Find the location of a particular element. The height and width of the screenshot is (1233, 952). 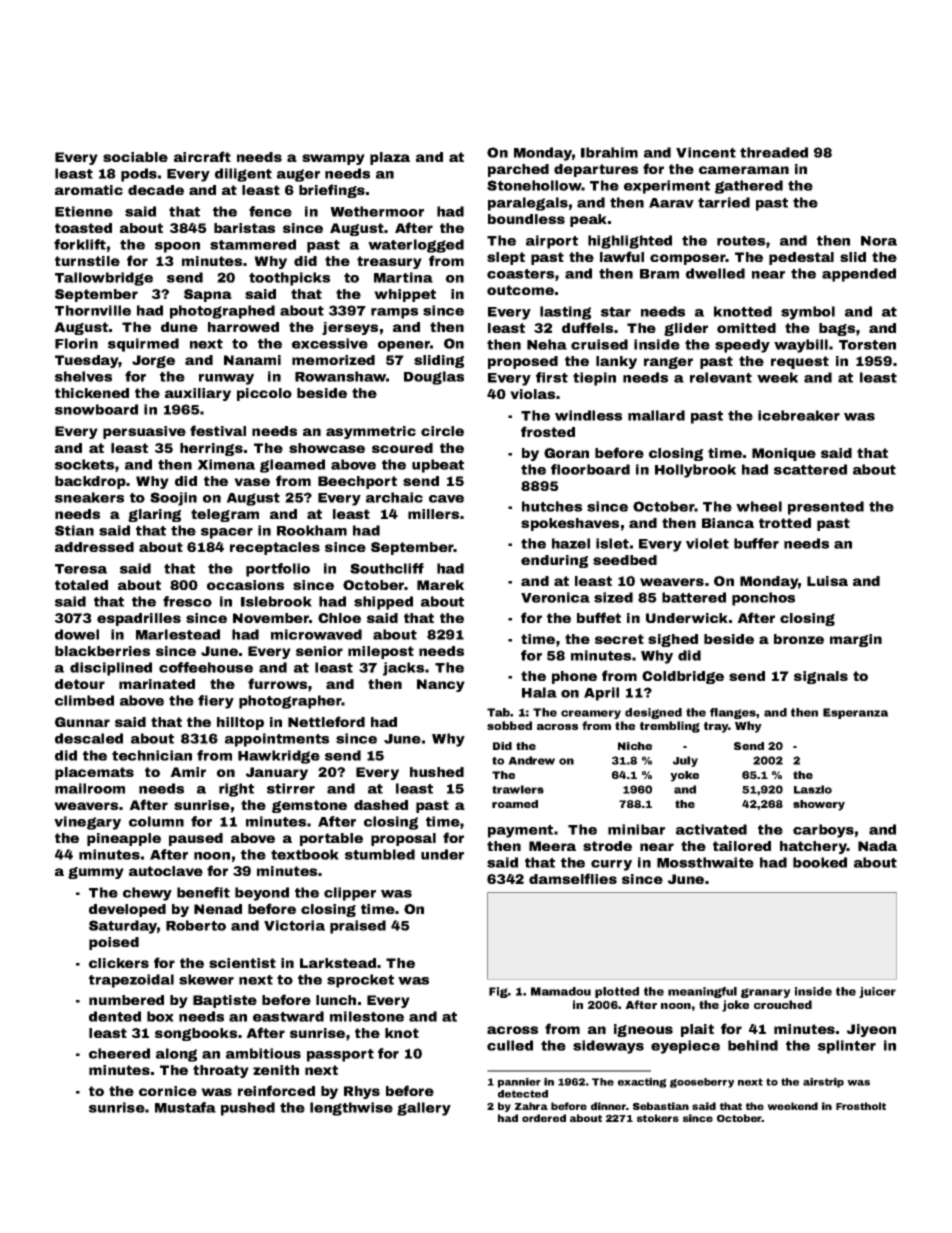

furrows is located at coordinates (277, 683).
